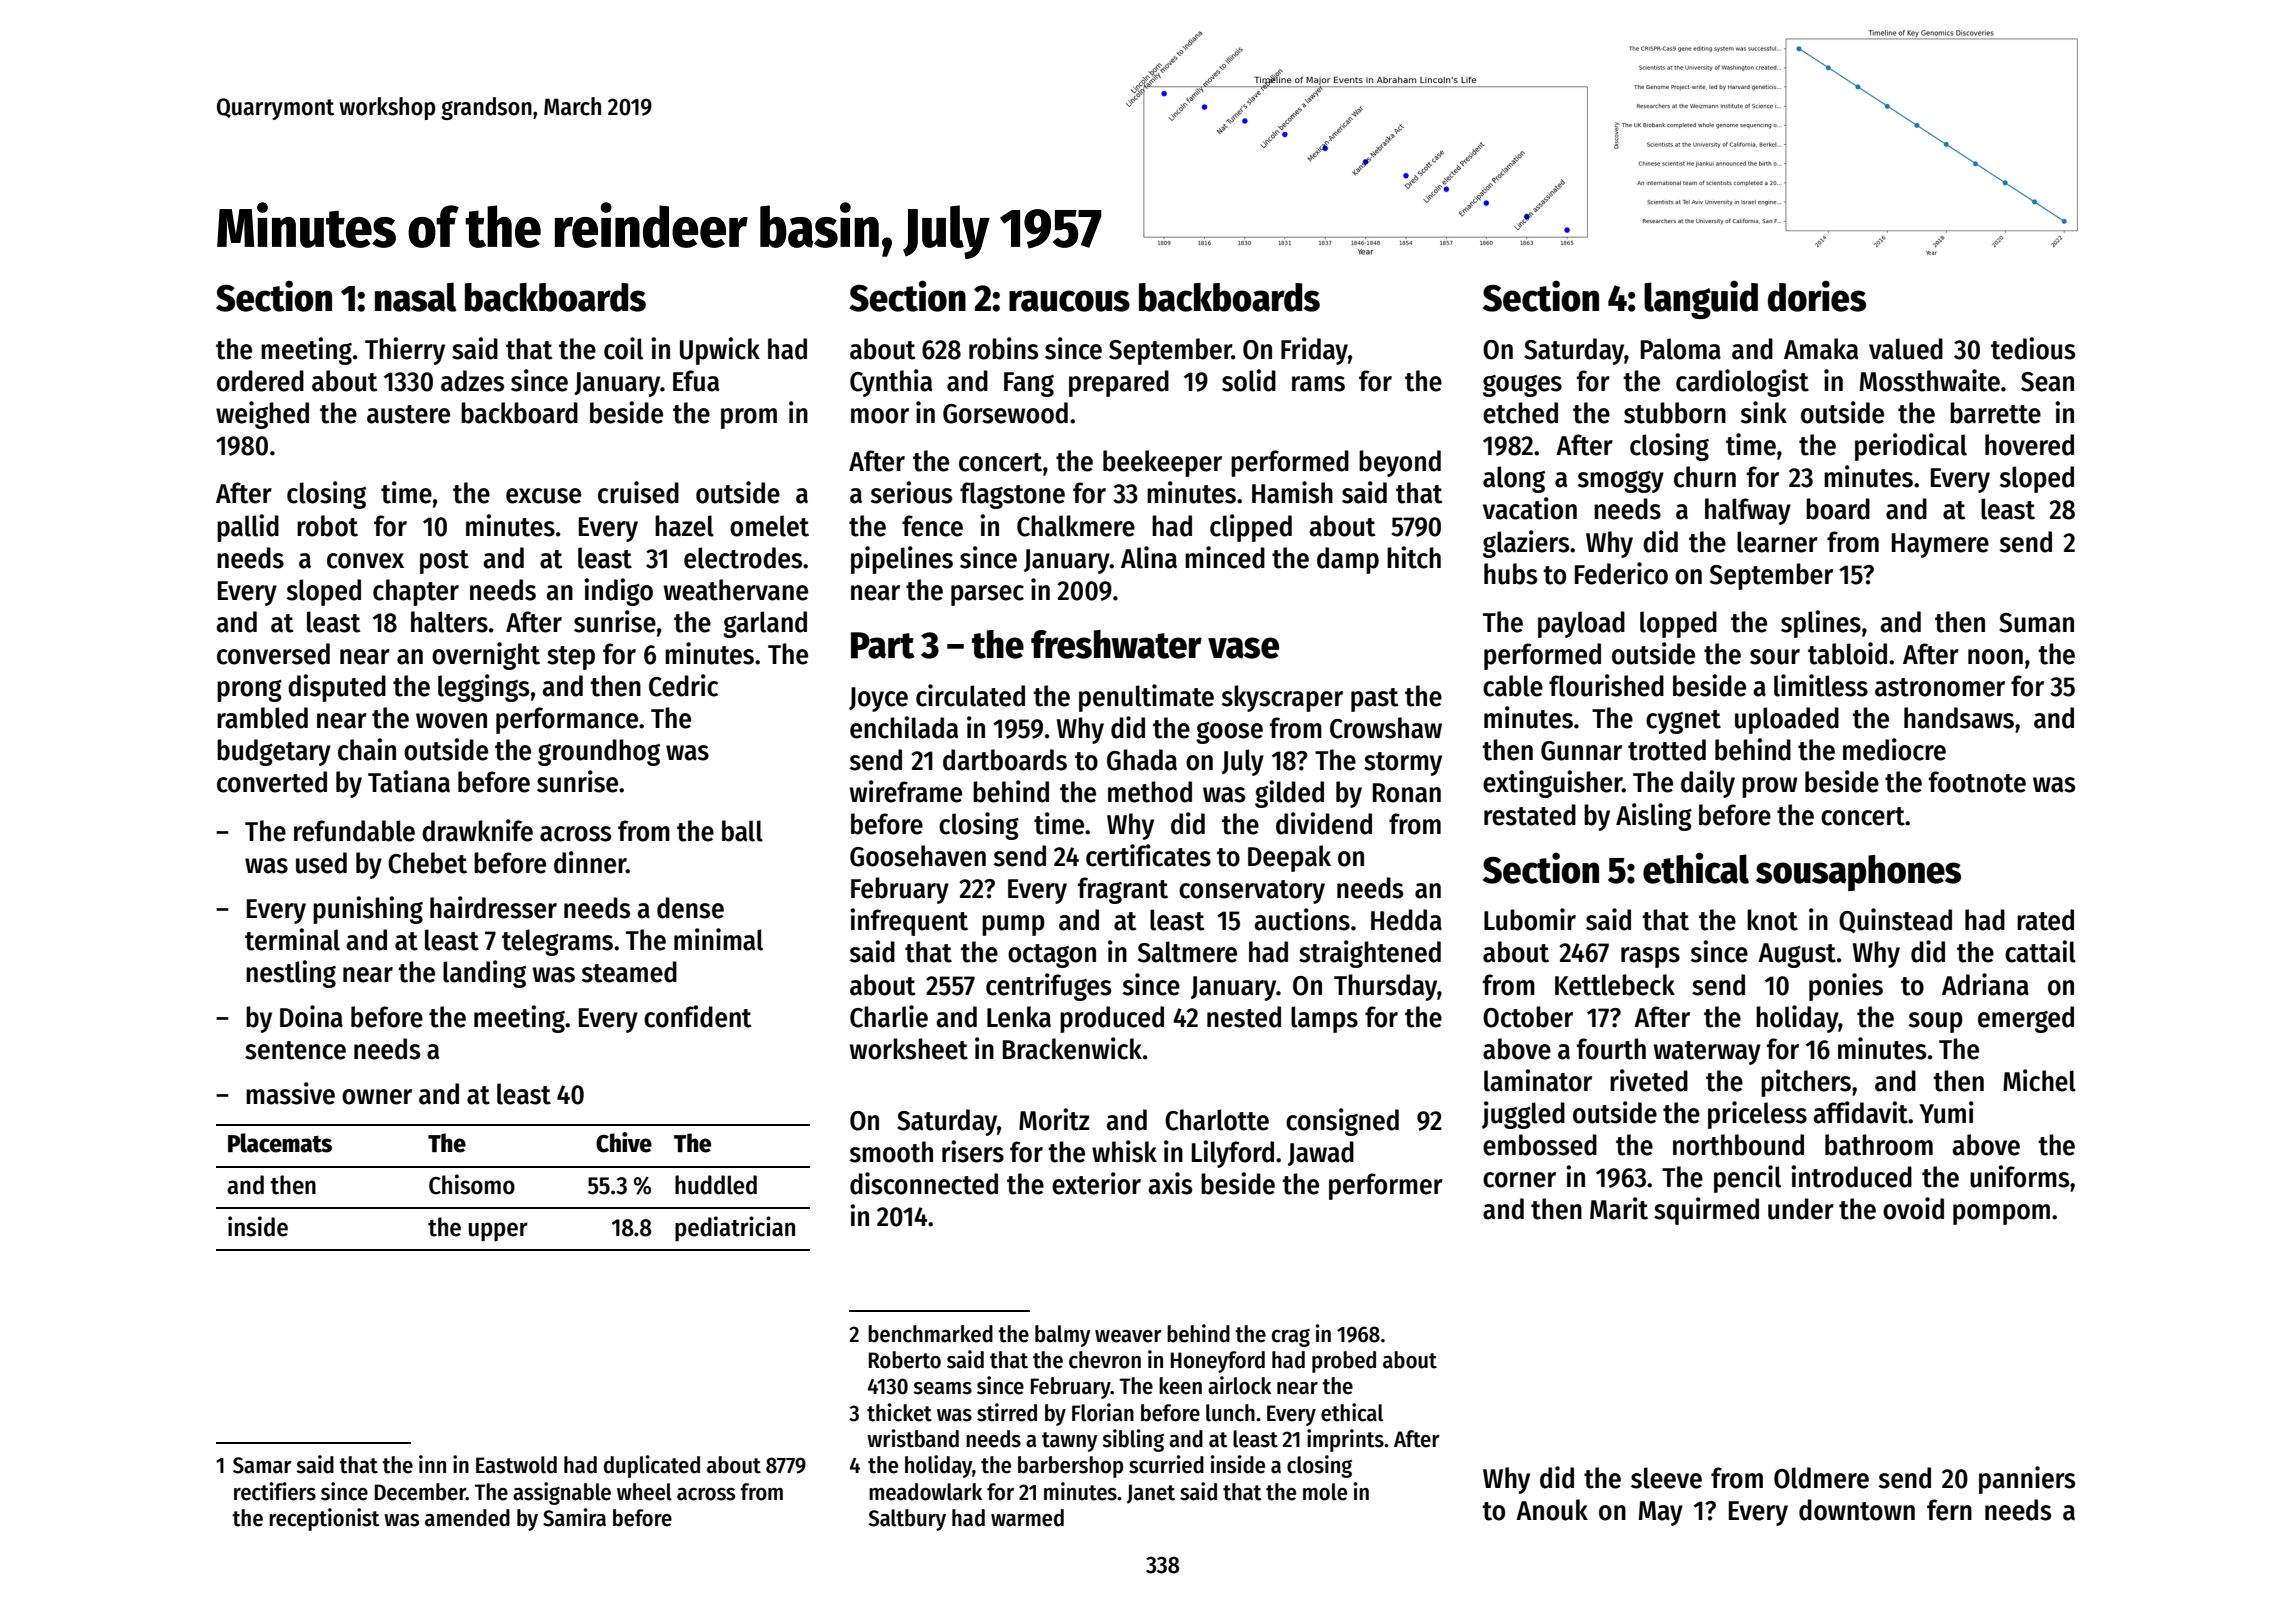 Image resolution: width=2292 pixels, height=1620 pixels. Describe the element at coordinates (280, 1143) in the screenshot. I see `Placemats` at that location.
